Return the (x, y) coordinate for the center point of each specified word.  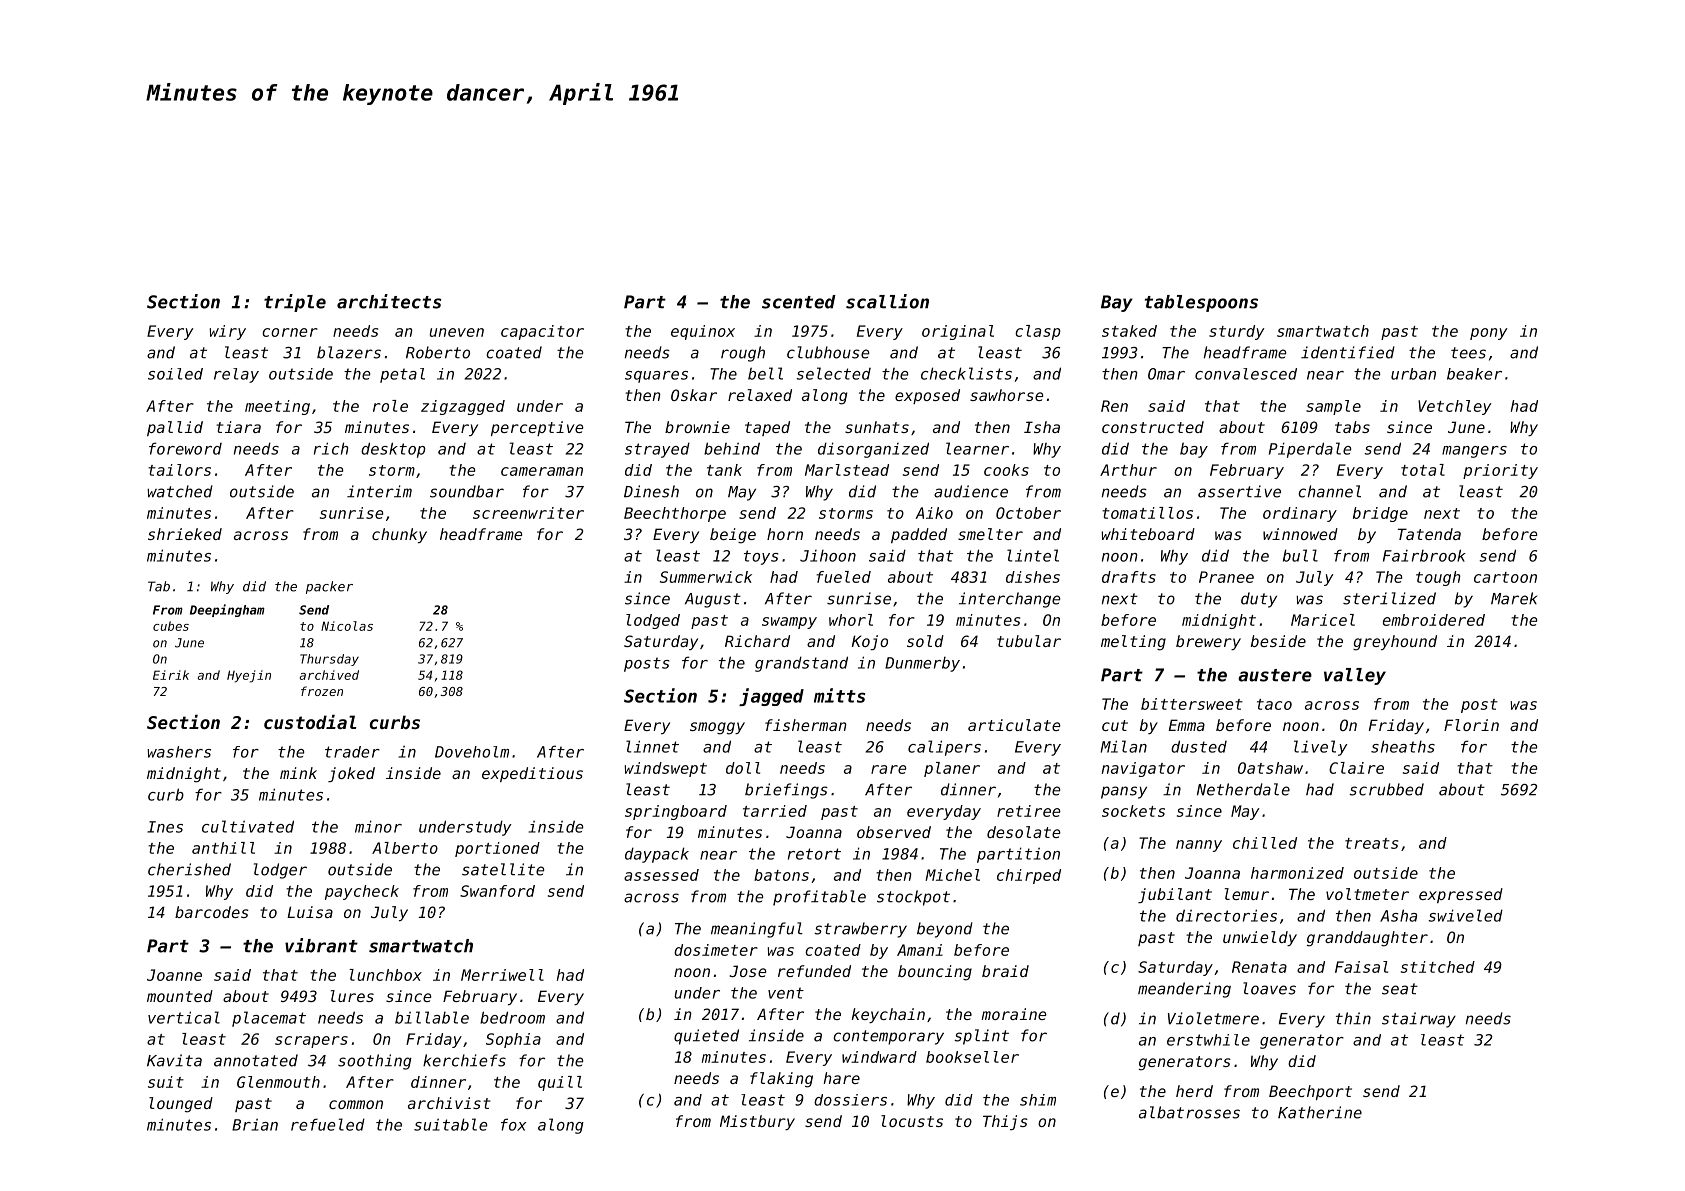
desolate (1024, 832)
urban (1413, 374)
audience (971, 491)
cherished (189, 869)
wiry (228, 332)
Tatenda (1429, 534)
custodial (310, 721)
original (958, 332)
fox (513, 1124)
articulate (1014, 725)
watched (180, 491)
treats (1371, 843)
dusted (1199, 746)
